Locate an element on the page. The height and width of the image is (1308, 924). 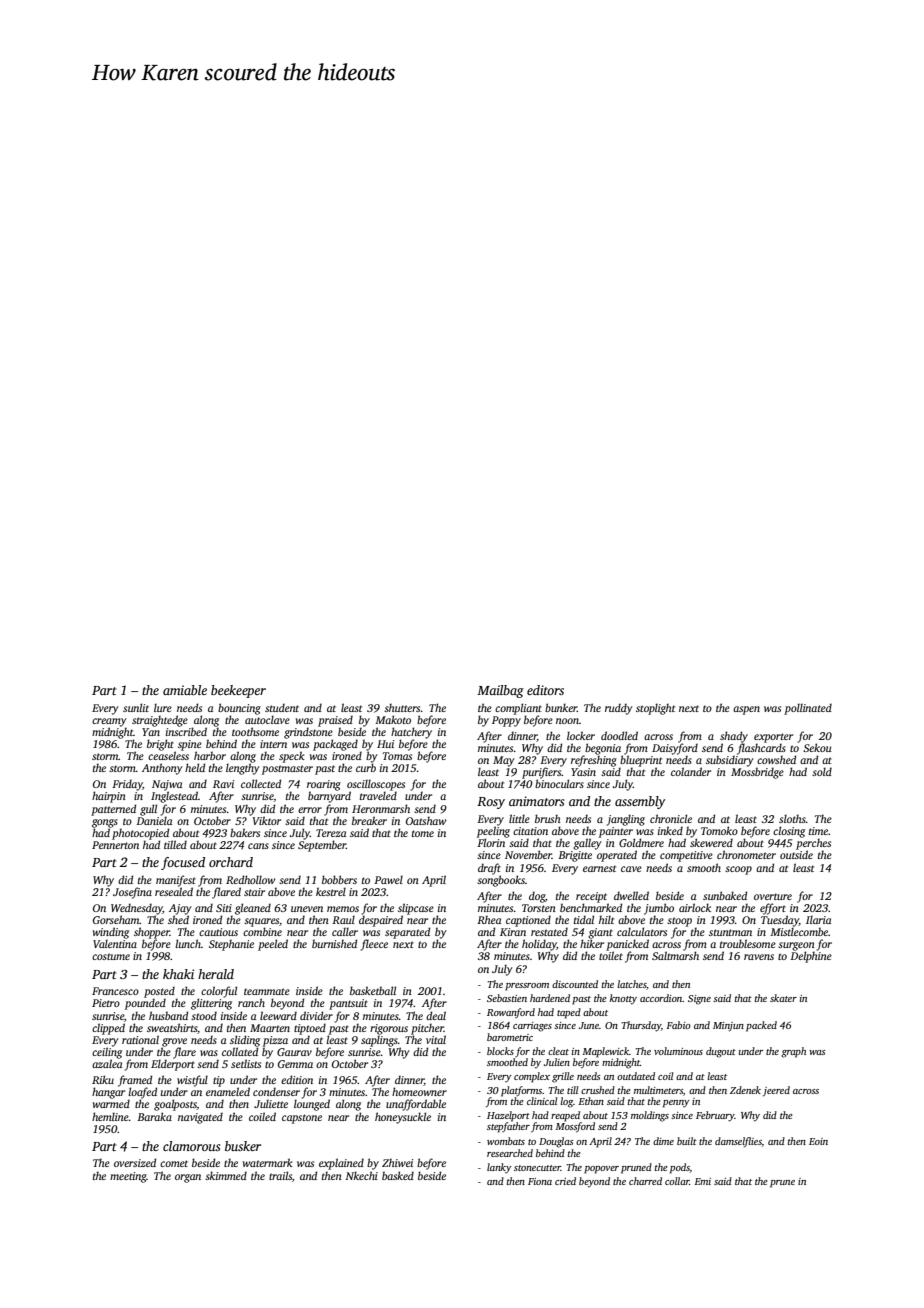
beekeeper is located at coordinates (238, 691).
